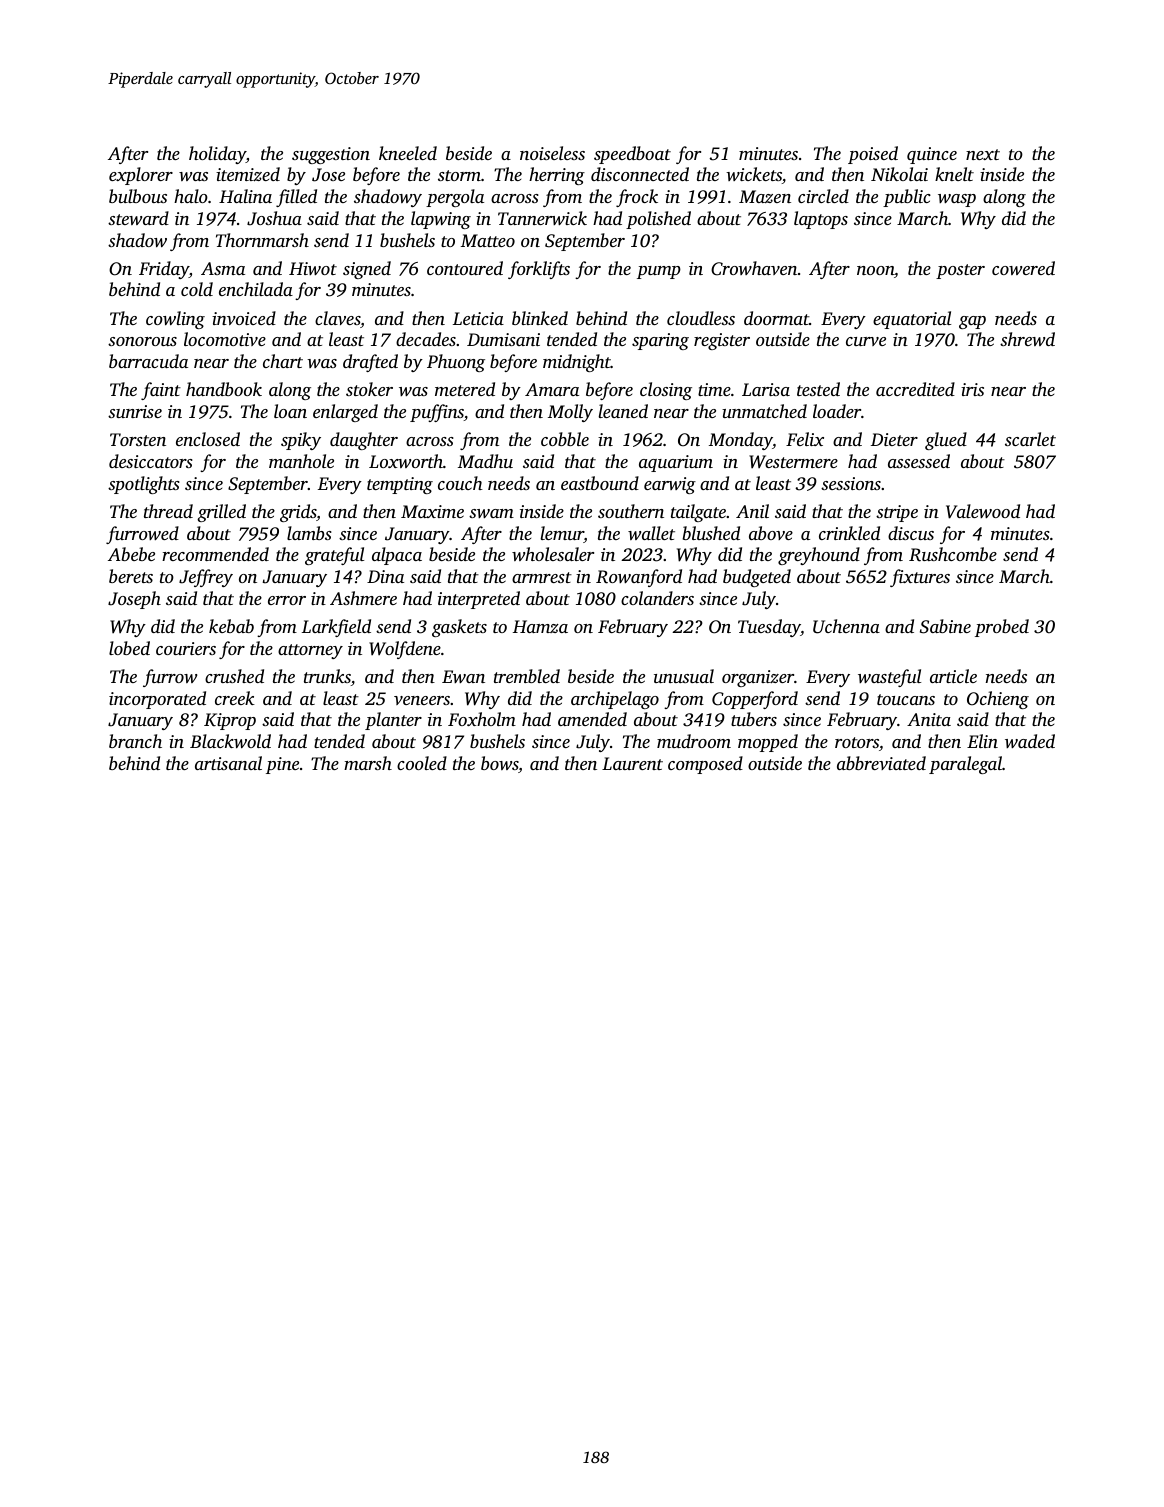 This screenshot has height=1507, width=1164. Describe the element at coordinates (540, 318) in the screenshot. I see `blinked` at that location.
